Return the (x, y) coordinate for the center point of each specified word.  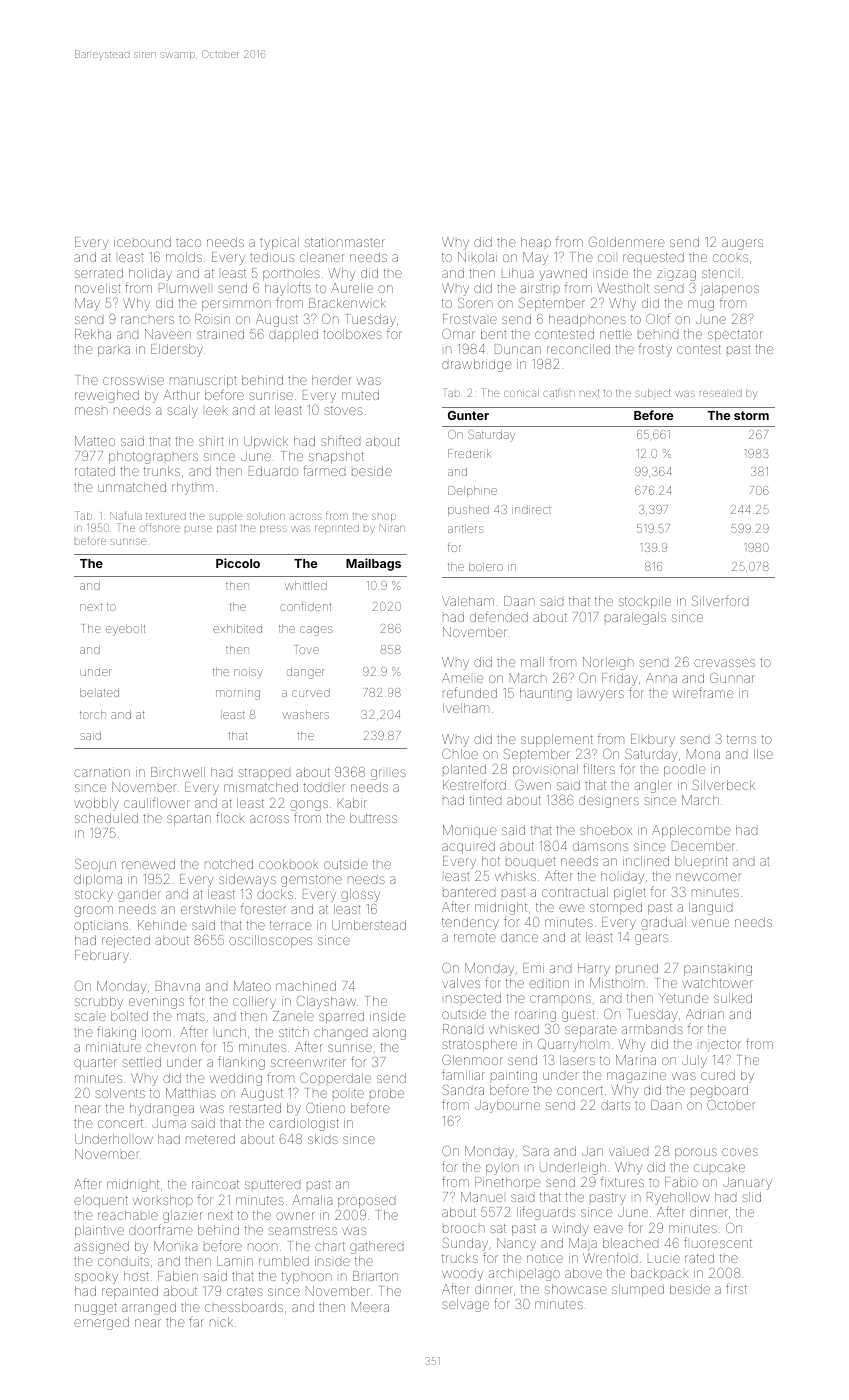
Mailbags (373, 564)
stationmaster (345, 242)
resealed (721, 393)
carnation (102, 772)
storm (751, 415)
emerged (101, 1323)
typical (279, 243)
